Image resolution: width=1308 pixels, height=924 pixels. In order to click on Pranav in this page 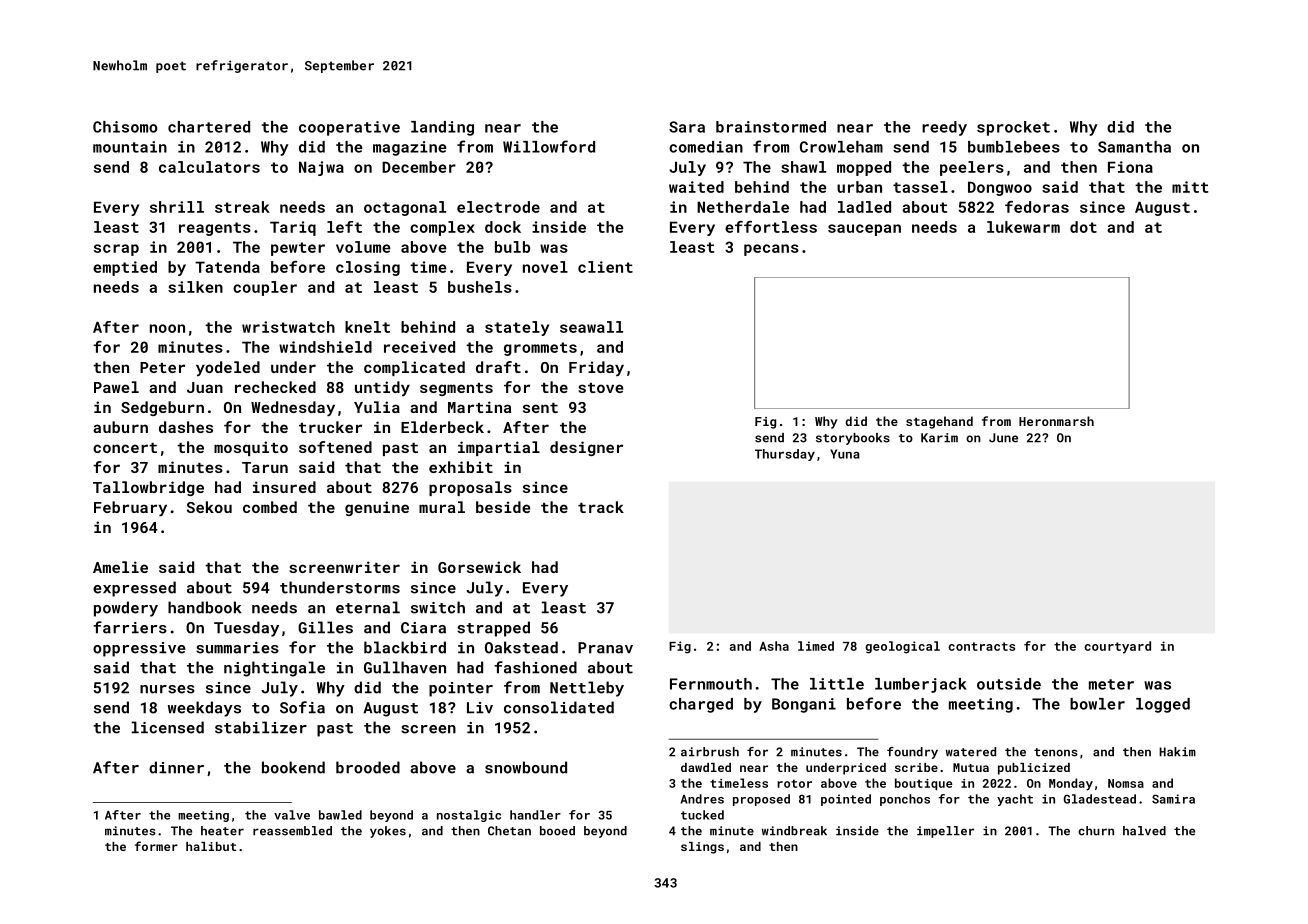, I will do `click(605, 648)`.
